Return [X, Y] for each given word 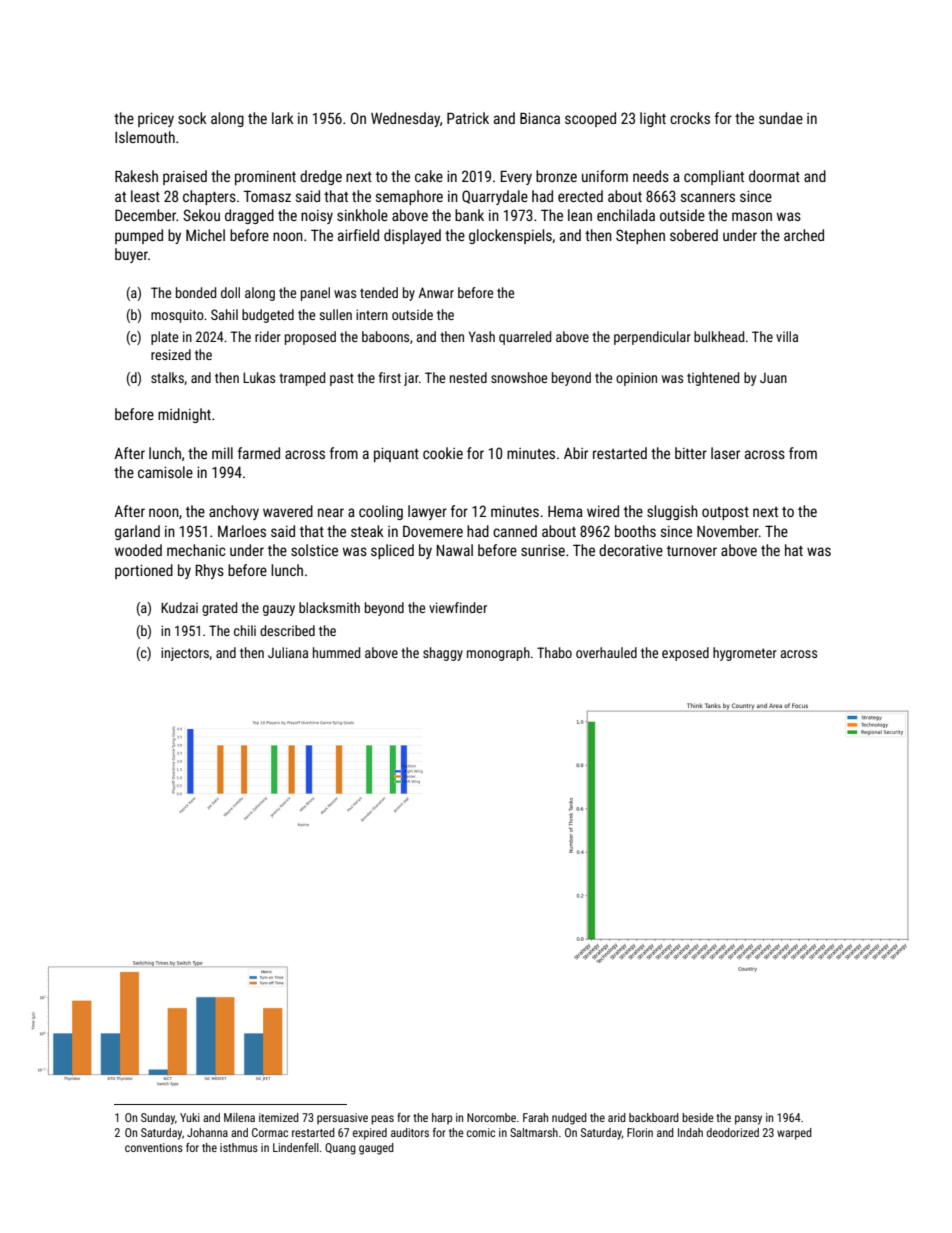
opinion [636, 379]
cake [429, 176]
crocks [690, 118]
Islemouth [145, 137]
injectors [185, 654]
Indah [690, 1132]
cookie [443, 453]
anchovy [234, 512]
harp [442, 1119]
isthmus [239, 1147]
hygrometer [745, 654]
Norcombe [491, 1117]
